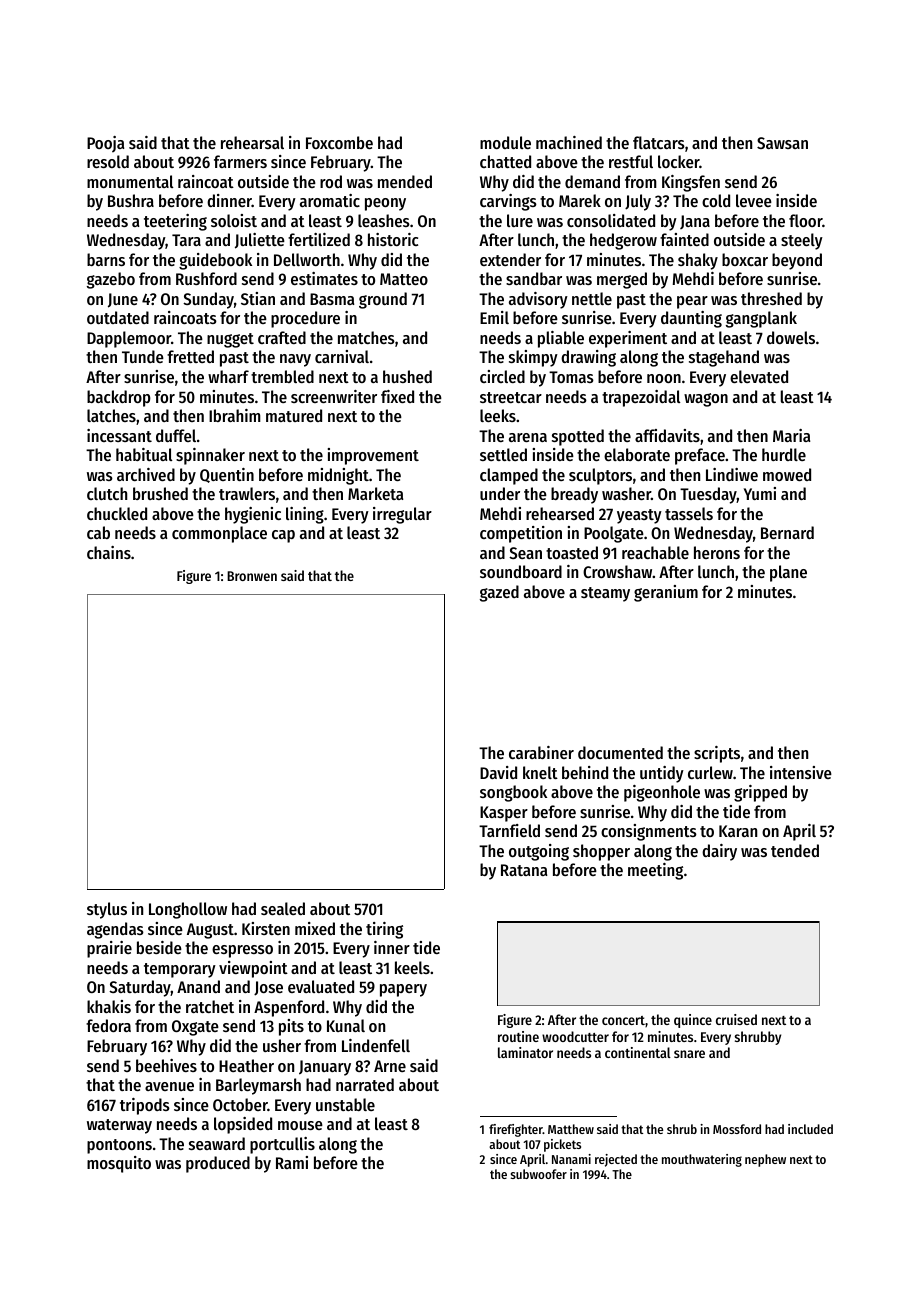  I want to click on pigeonhole, so click(662, 793).
